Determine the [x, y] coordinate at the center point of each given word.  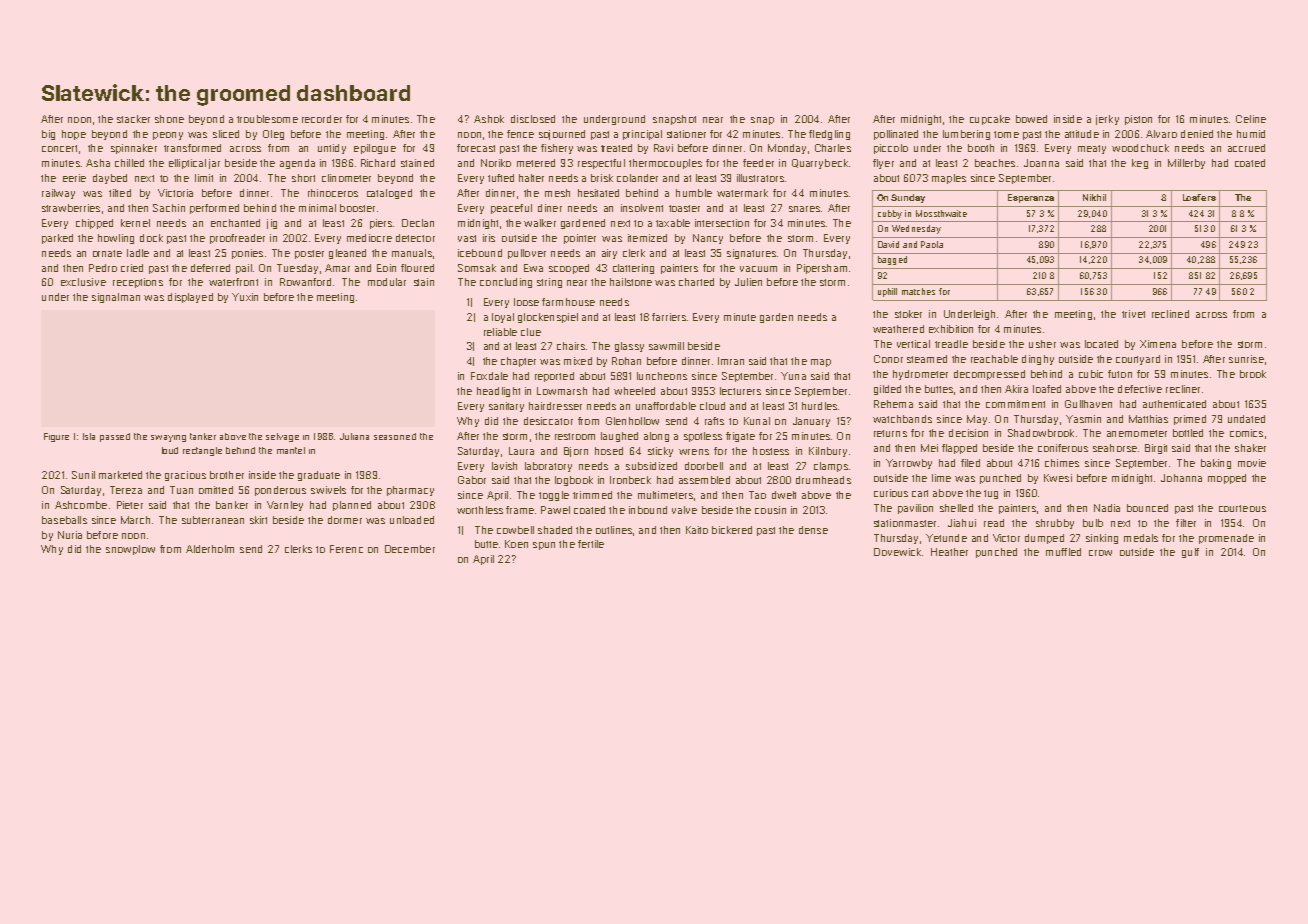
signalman [116, 298]
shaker [1250, 448]
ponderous [280, 491]
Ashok [489, 119]
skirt [258, 520]
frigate [740, 437]
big [48, 135]
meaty [1092, 149]
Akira [1016, 389]
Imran [731, 361]
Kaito [697, 530]
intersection [722, 223]
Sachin [169, 208]
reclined [1170, 314]
